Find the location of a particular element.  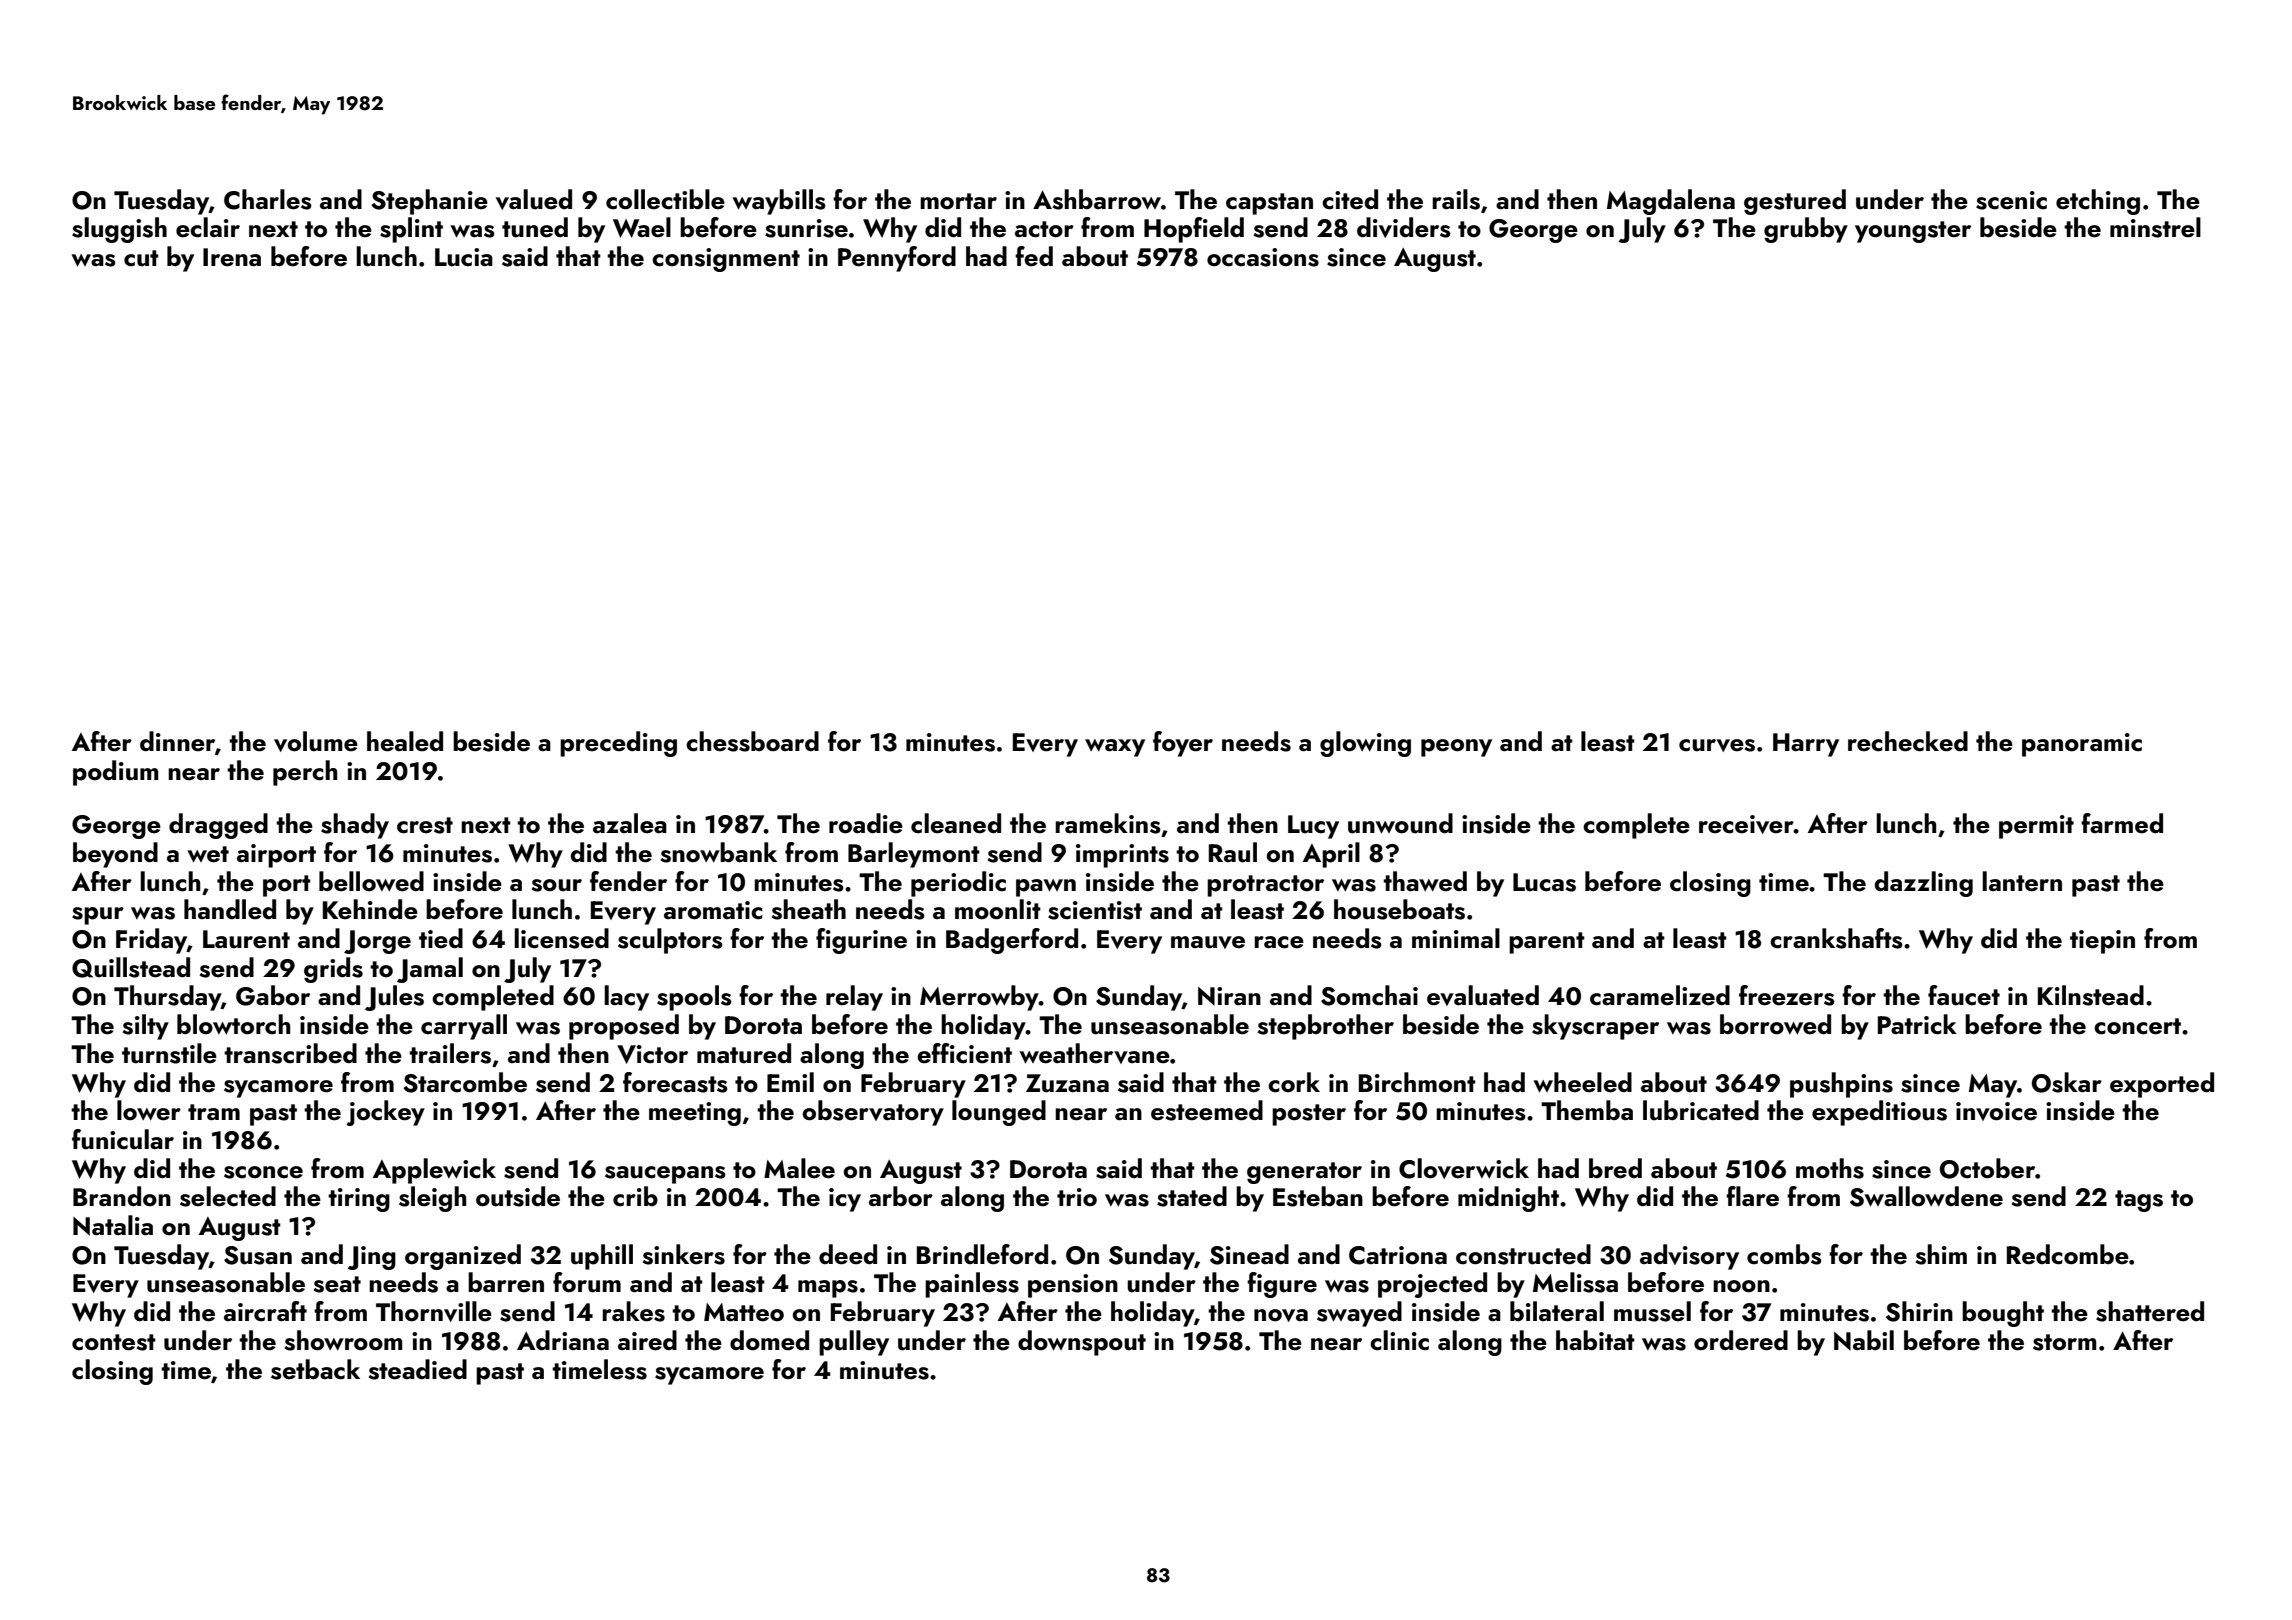

storm is located at coordinates (2064, 1342).
